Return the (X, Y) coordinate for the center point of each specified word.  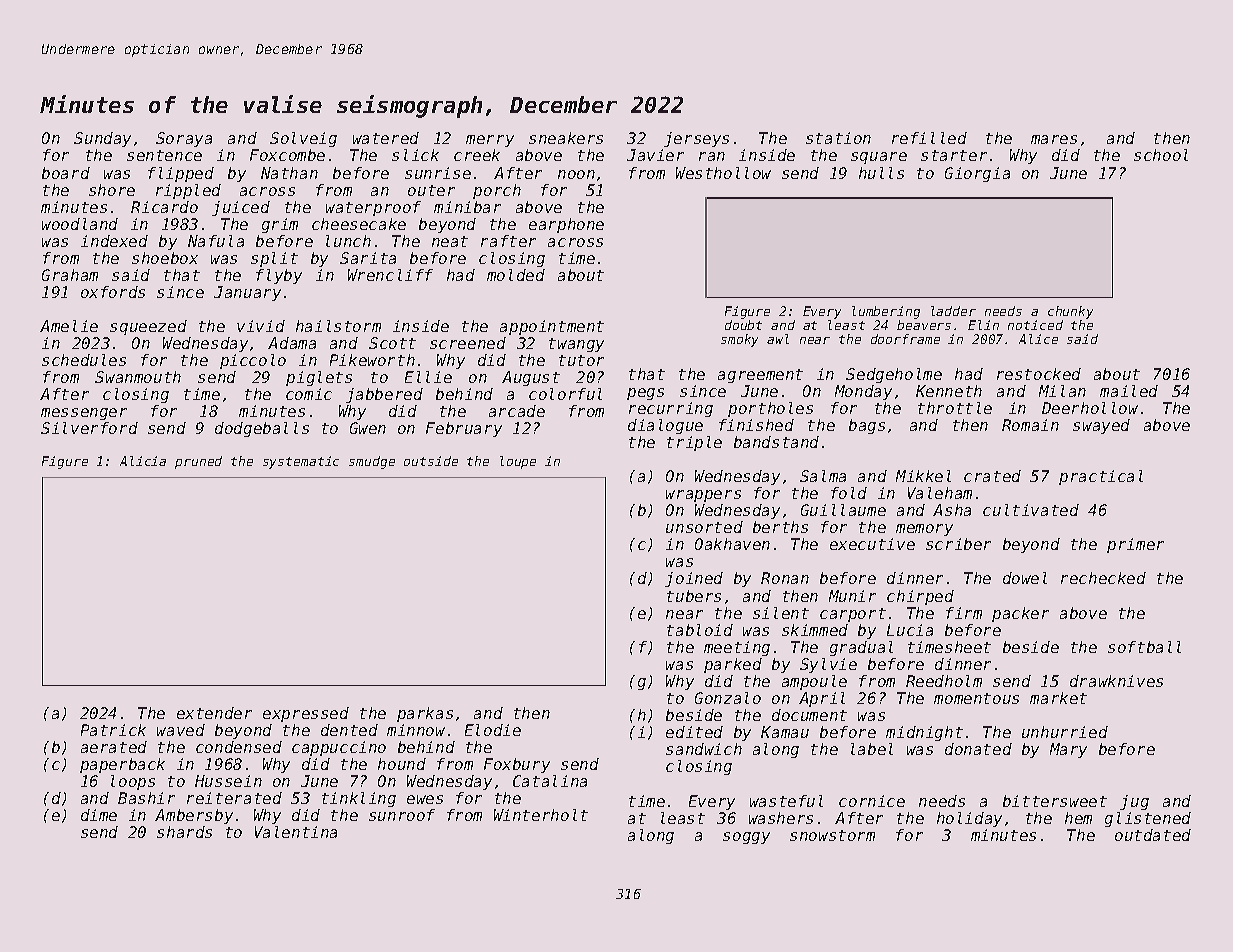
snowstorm (832, 835)
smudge (372, 462)
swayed (1101, 426)
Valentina (296, 832)
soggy (746, 838)
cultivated (1031, 510)
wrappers (703, 496)
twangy (576, 345)
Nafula (216, 241)
